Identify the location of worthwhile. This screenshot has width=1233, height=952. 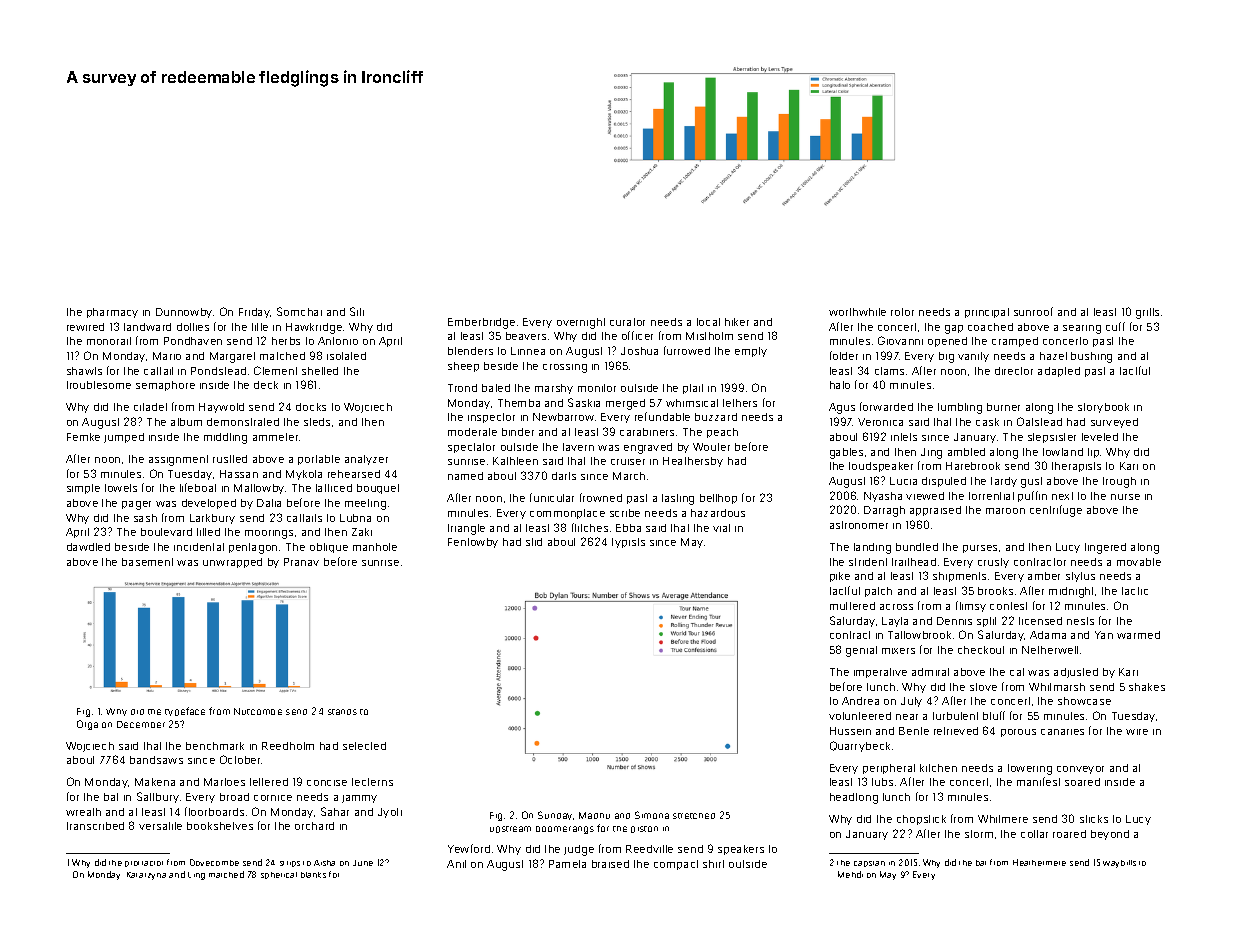
(857, 312).
